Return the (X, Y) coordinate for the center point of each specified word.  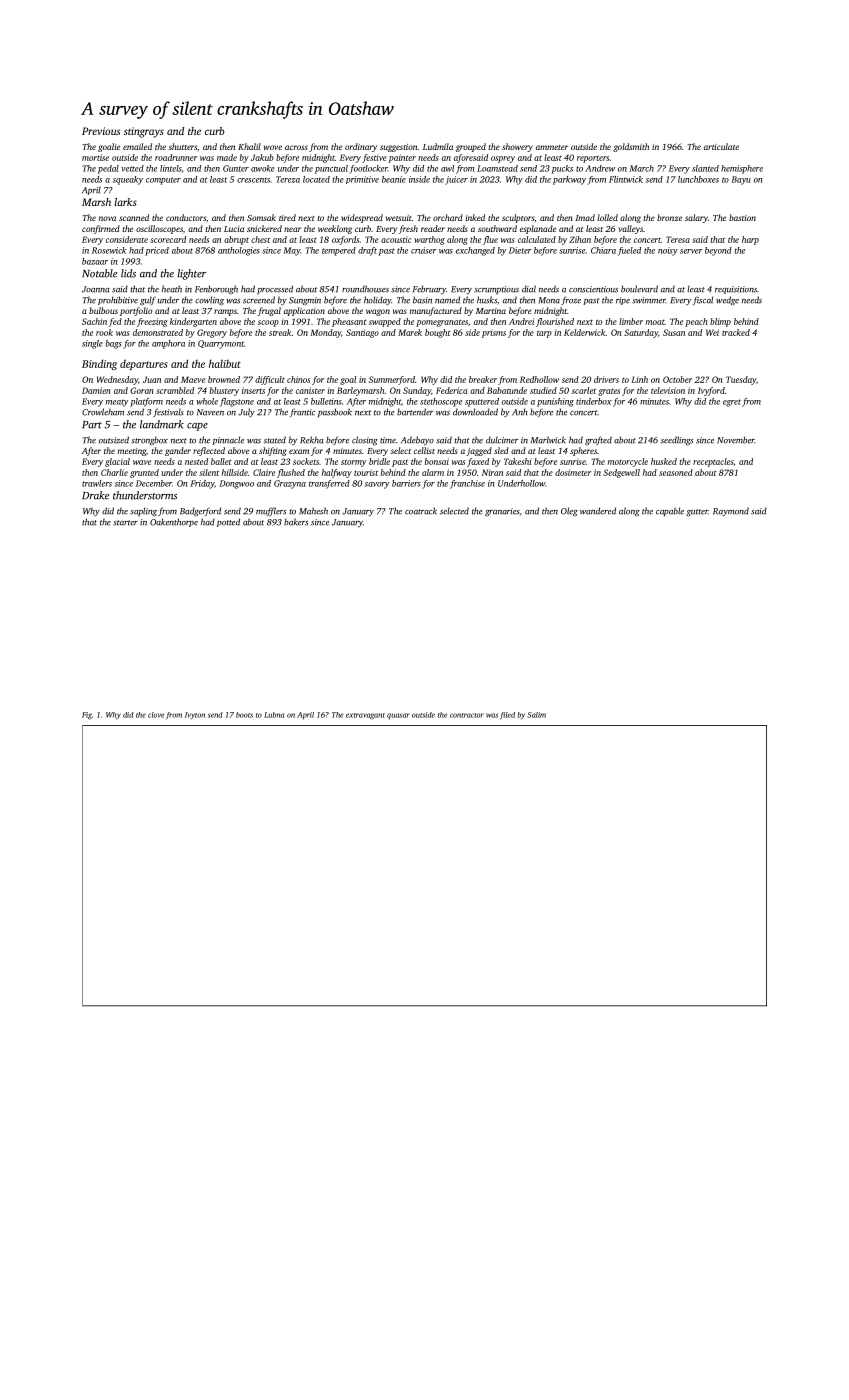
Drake (95, 495)
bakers (296, 522)
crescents (253, 180)
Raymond (731, 512)
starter (125, 523)
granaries (502, 512)
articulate (721, 146)
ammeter (552, 147)
